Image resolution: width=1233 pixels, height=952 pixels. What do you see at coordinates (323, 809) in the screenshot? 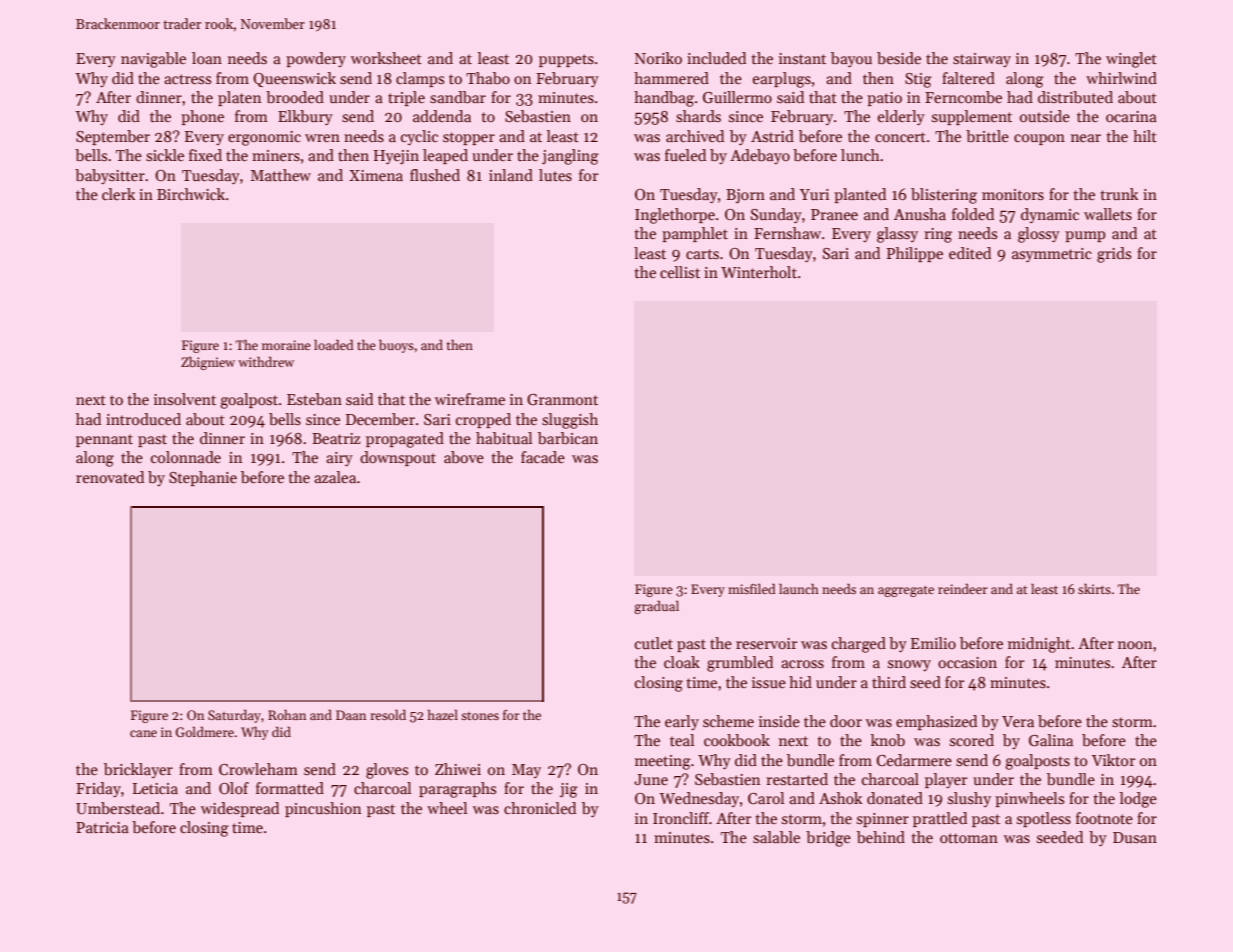
I see `pincushion` at bounding box center [323, 809].
